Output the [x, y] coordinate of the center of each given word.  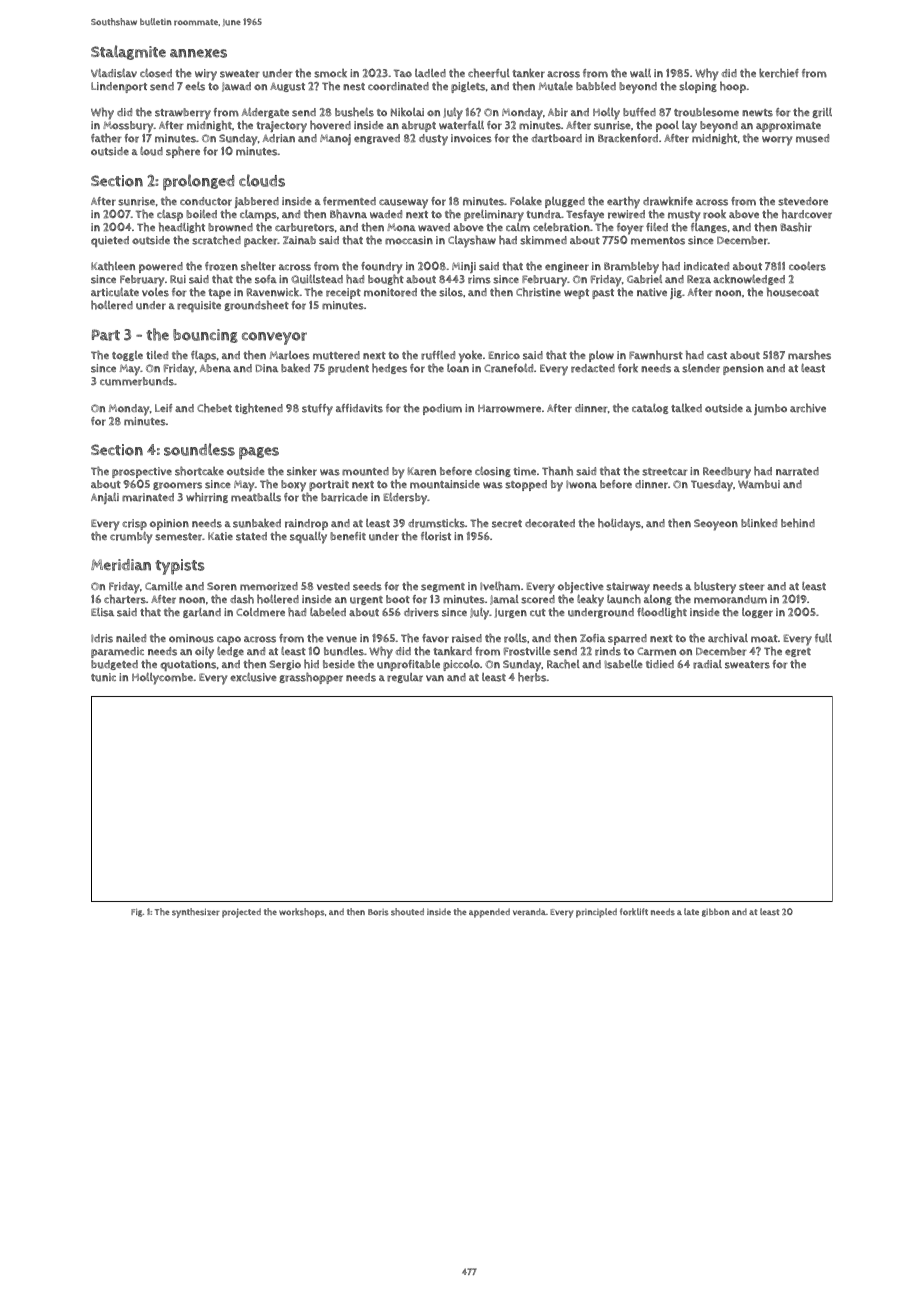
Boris [378, 912]
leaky [590, 600]
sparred [627, 639]
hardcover [807, 214]
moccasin [409, 240]
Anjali [105, 498]
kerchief [779, 73]
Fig [137, 912]
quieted [110, 241]
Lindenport [119, 87]
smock [330, 73]
